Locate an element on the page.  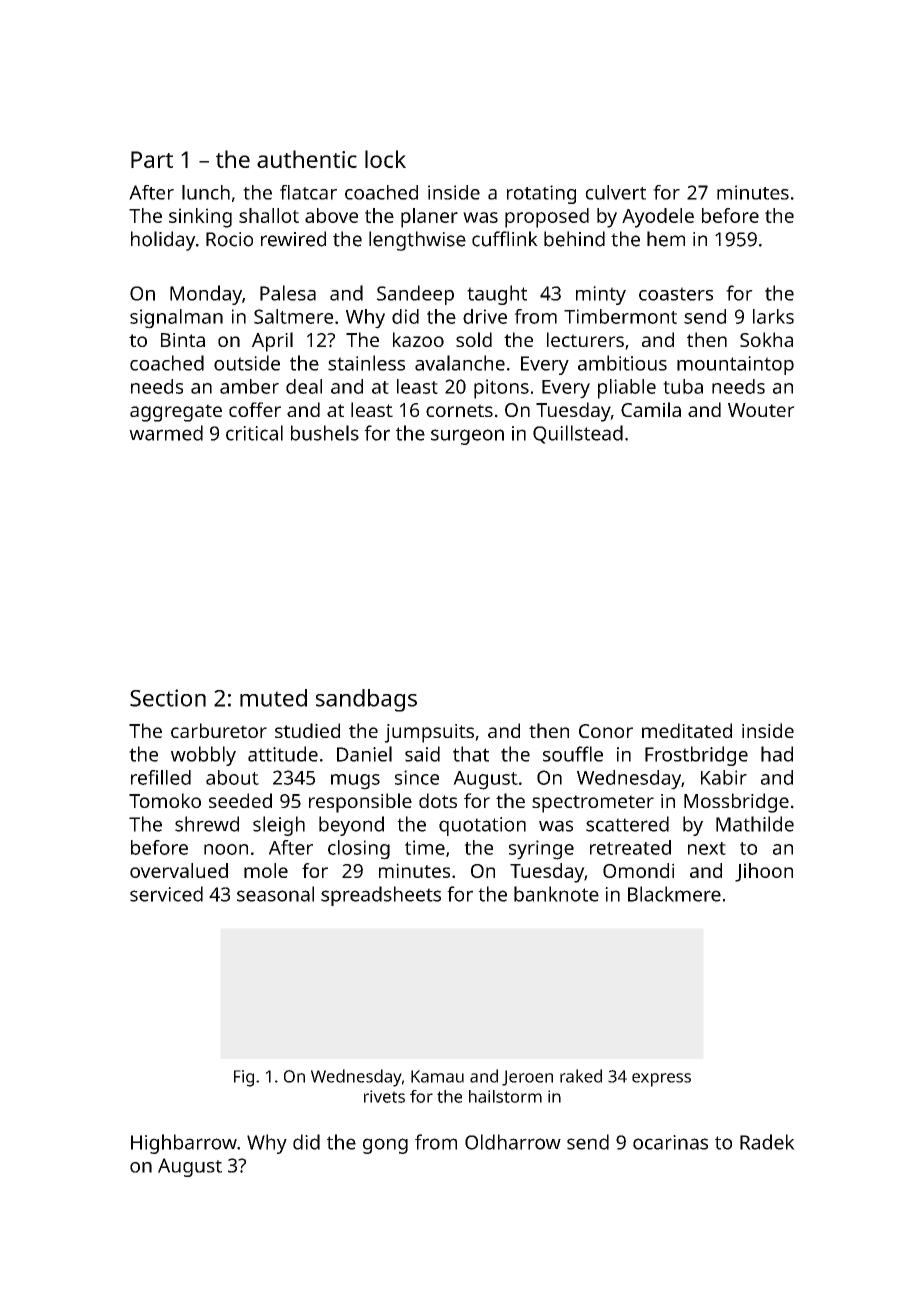
Kamau is located at coordinates (437, 1076).
